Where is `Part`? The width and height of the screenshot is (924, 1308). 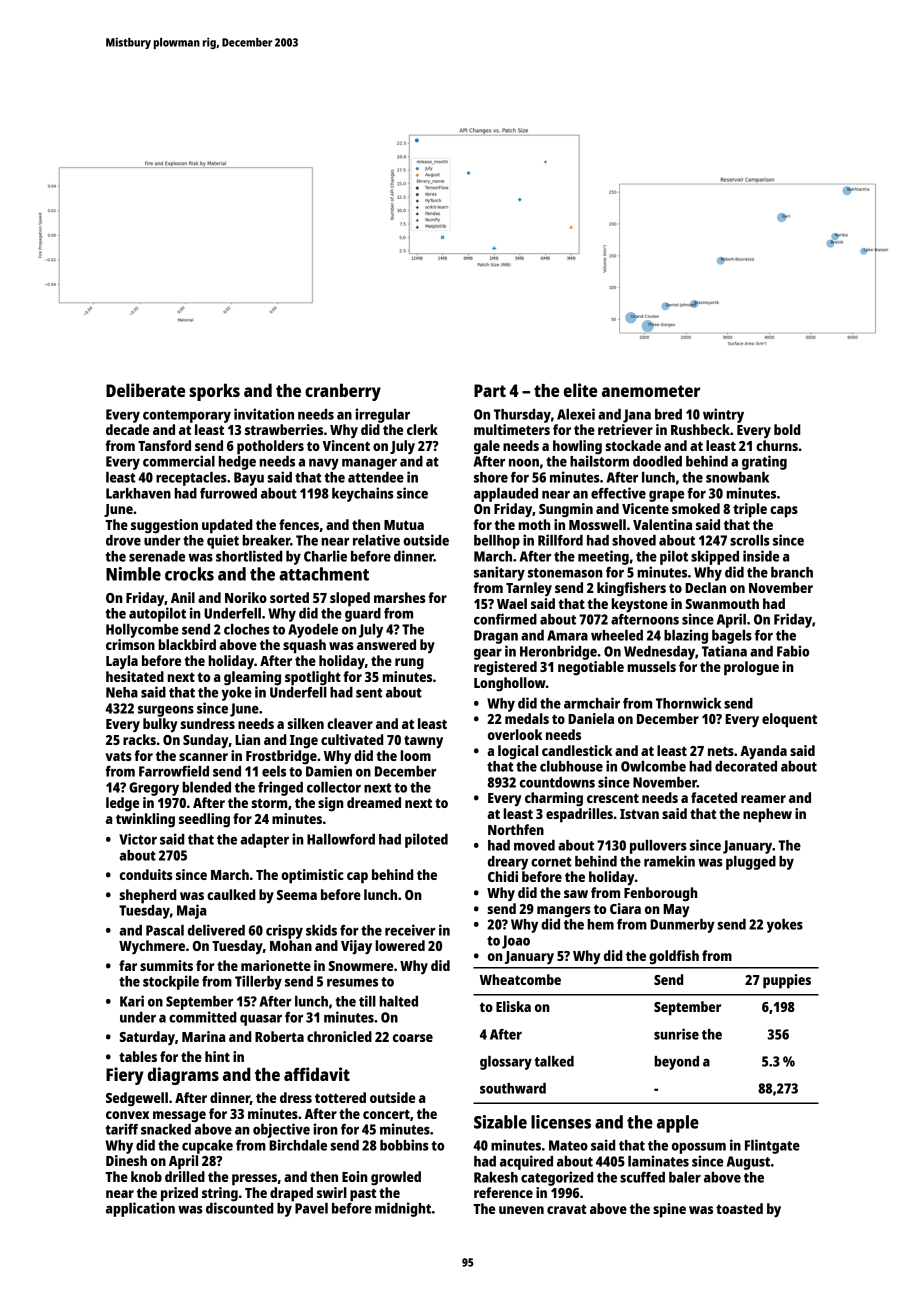 Part is located at coordinates (490, 390).
